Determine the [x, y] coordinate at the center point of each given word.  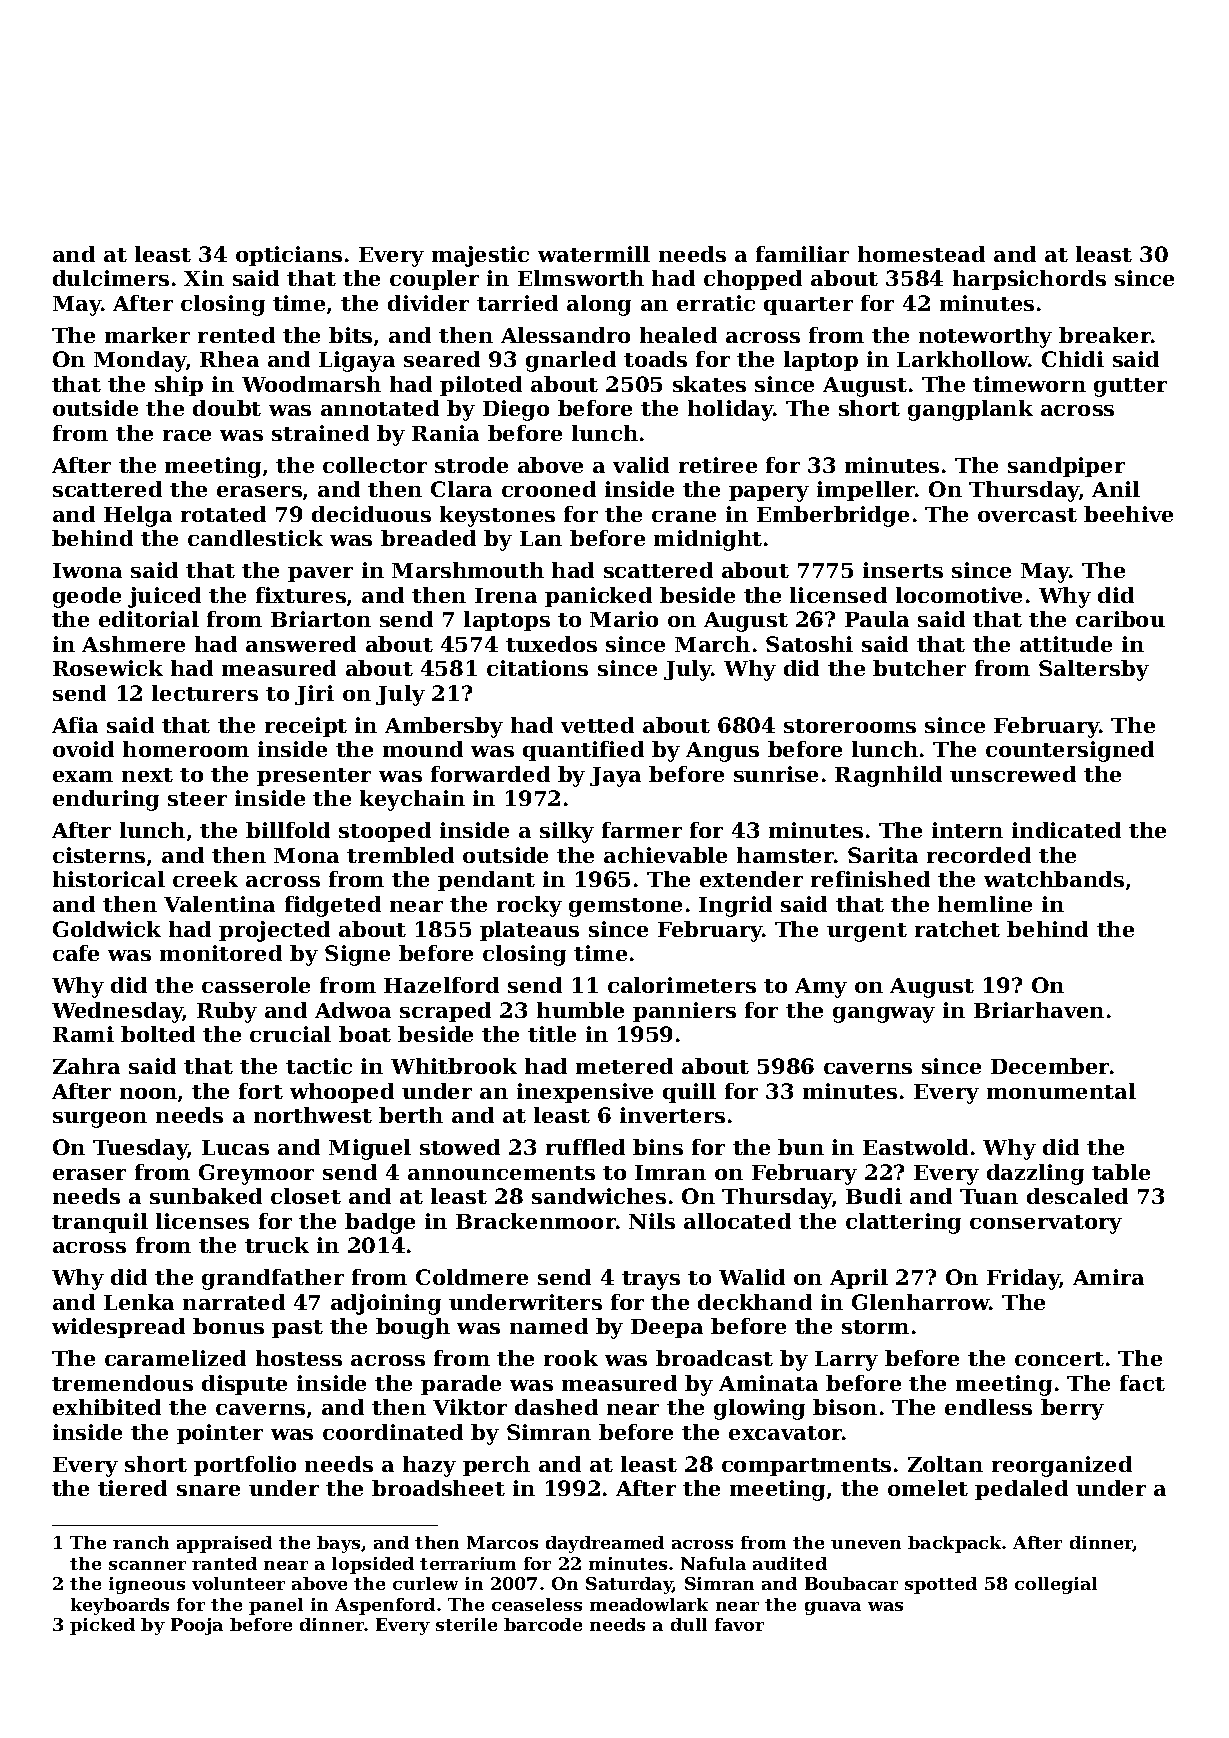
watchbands [1054, 879]
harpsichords [1029, 280]
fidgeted [333, 906]
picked [102, 1626]
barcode [543, 1624]
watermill [594, 254]
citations [537, 668]
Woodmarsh [311, 384]
